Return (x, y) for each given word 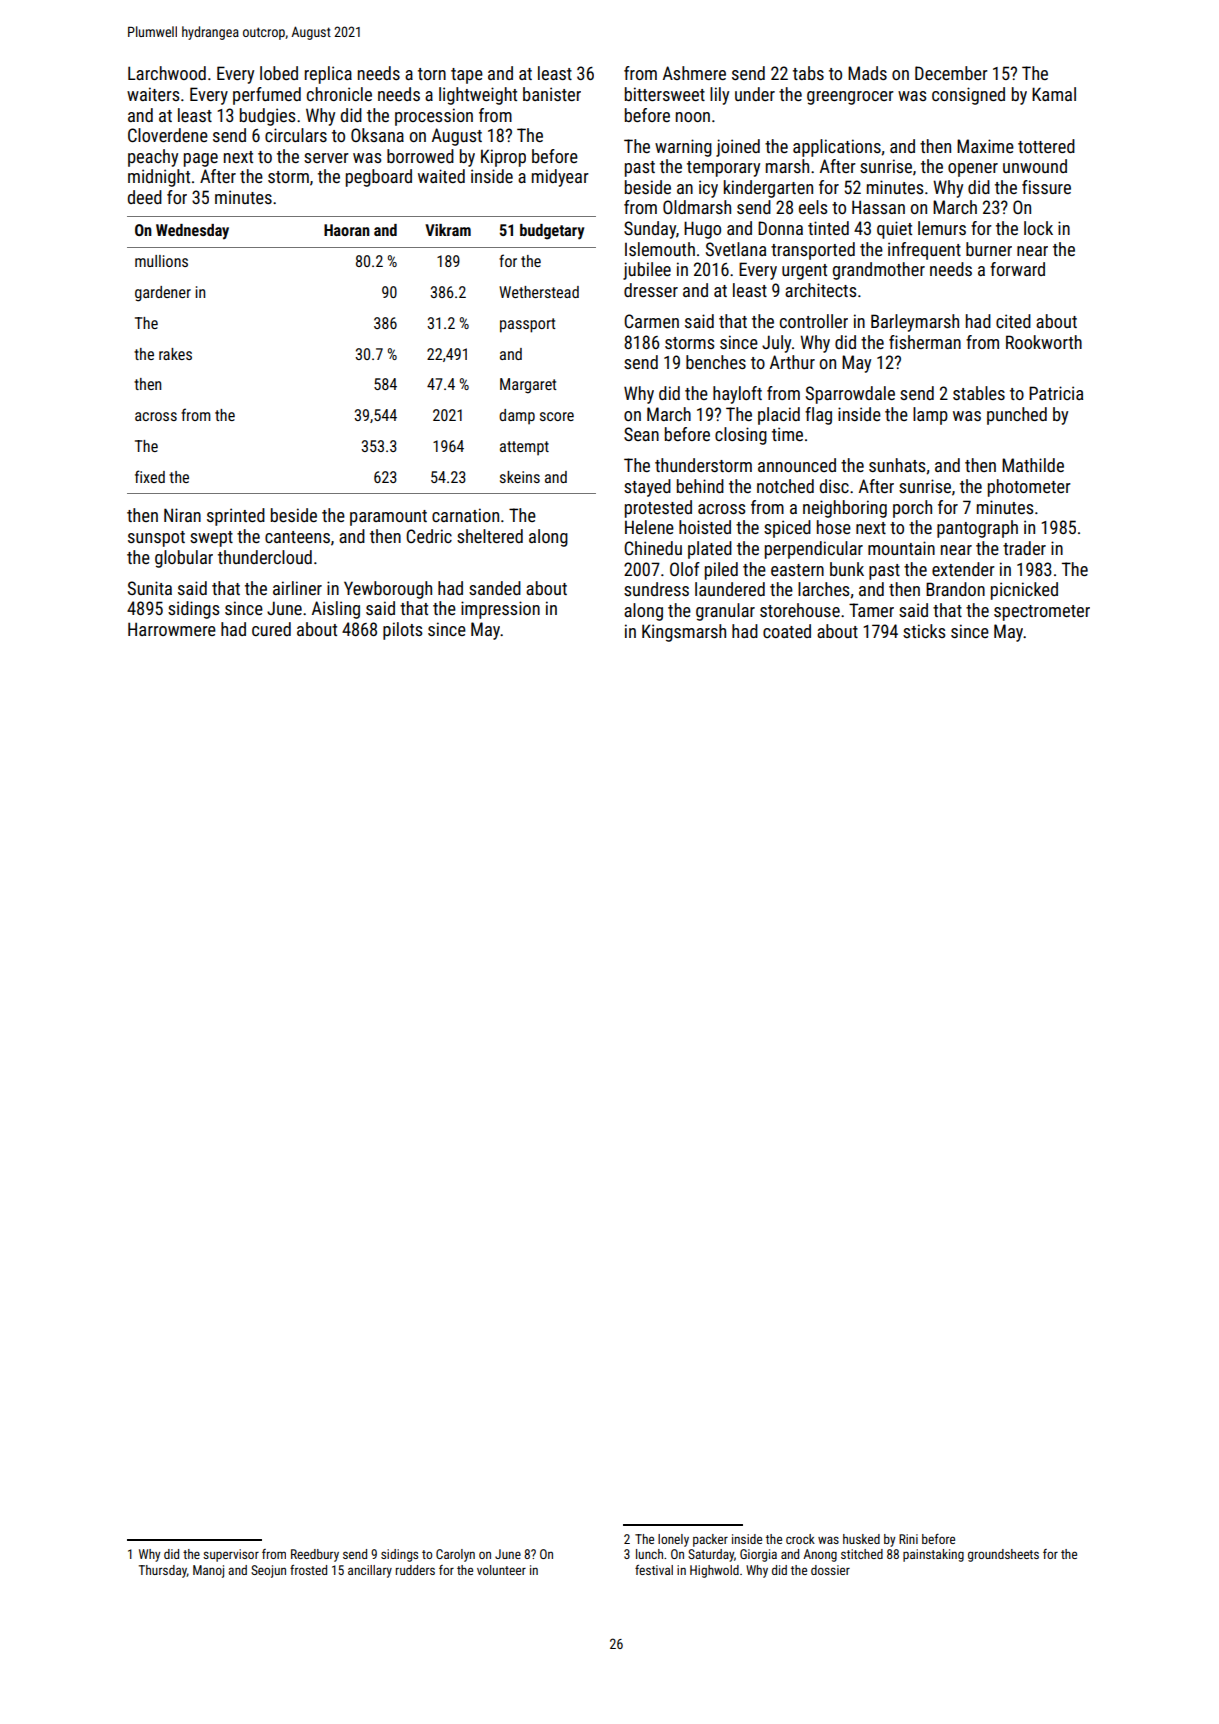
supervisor (231, 1555)
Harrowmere (172, 629)
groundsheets (1003, 1555)
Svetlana (736, 249)
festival (654, 1570)
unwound (1035, 166)
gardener (163, 294)
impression (500, 610)
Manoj (208, 1571)
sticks (924, 631)
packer (710, 1540)
